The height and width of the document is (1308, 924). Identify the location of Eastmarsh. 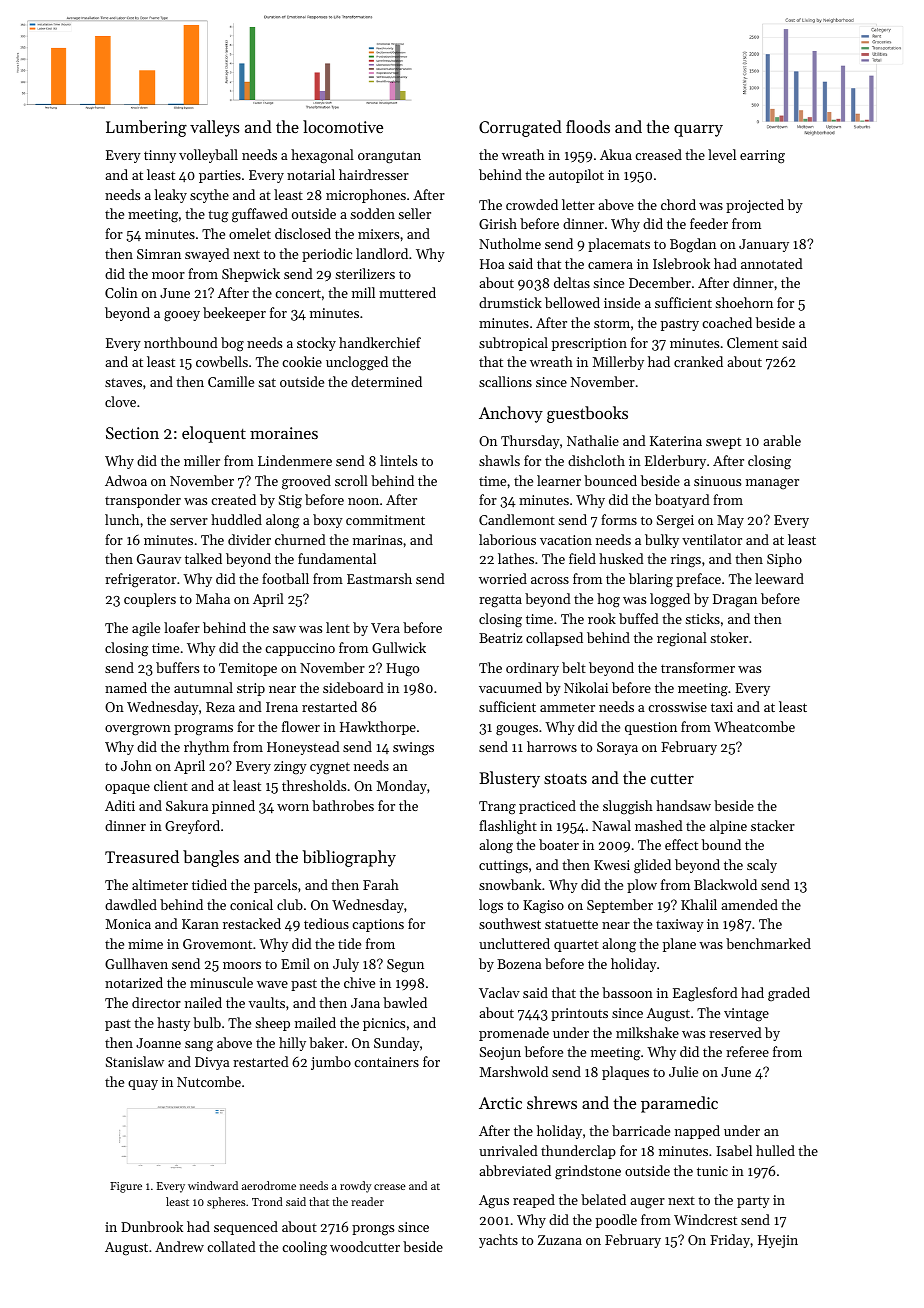
(379, 578).
